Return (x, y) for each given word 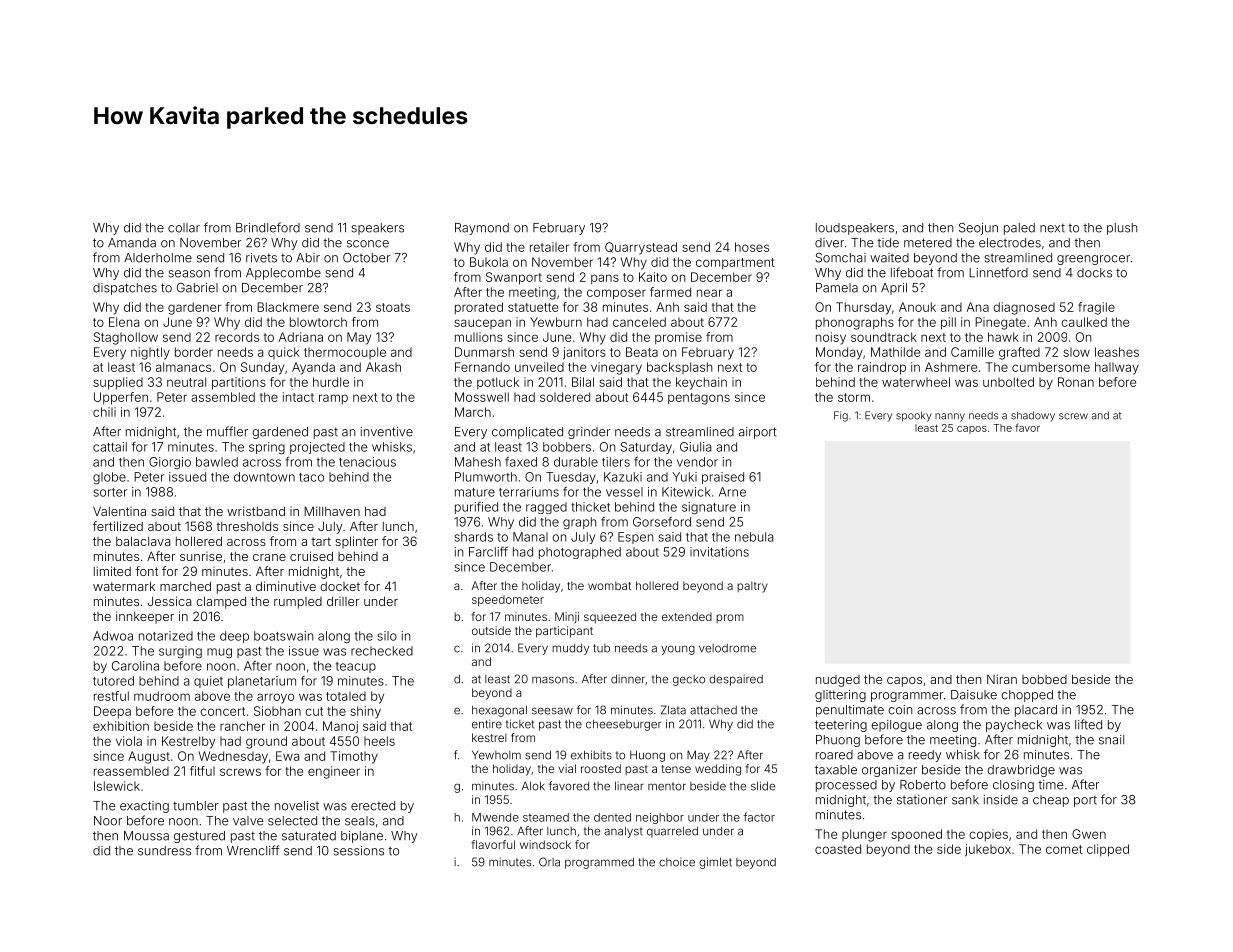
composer (616, 294)
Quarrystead (641, 248)
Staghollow (126, 338)
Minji (567, 618)
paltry (752, 587)
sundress (164, 851)
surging (180, 652)
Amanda (132, 243)
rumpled (298, 603)
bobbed (1044, 679)
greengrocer (1093, 260)
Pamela (837, 288)
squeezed (610, 618)
